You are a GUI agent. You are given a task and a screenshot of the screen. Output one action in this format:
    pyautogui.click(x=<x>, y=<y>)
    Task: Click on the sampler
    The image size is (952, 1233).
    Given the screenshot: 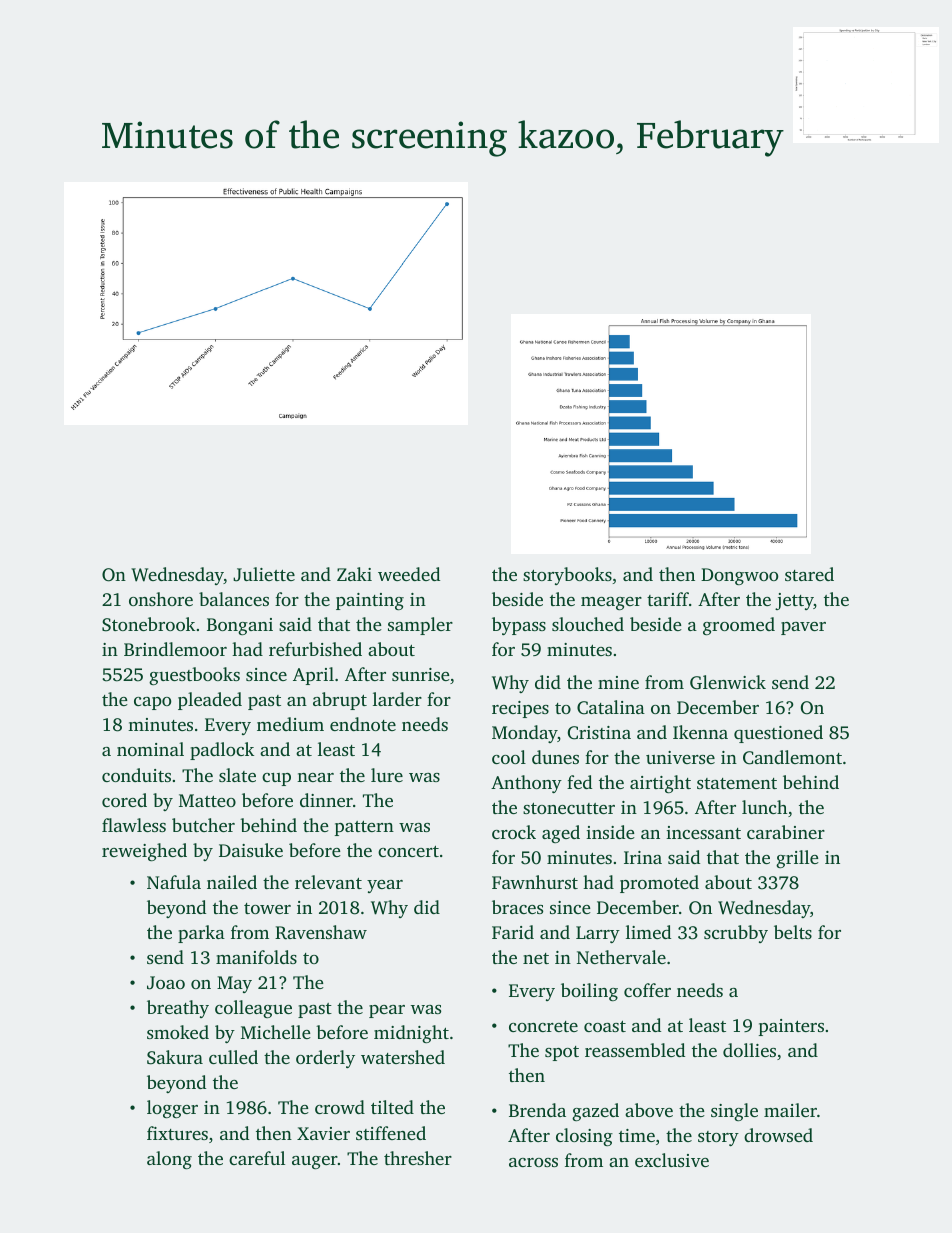 What is the action you would take?
    pyautogui.click(x=420, y=626)
